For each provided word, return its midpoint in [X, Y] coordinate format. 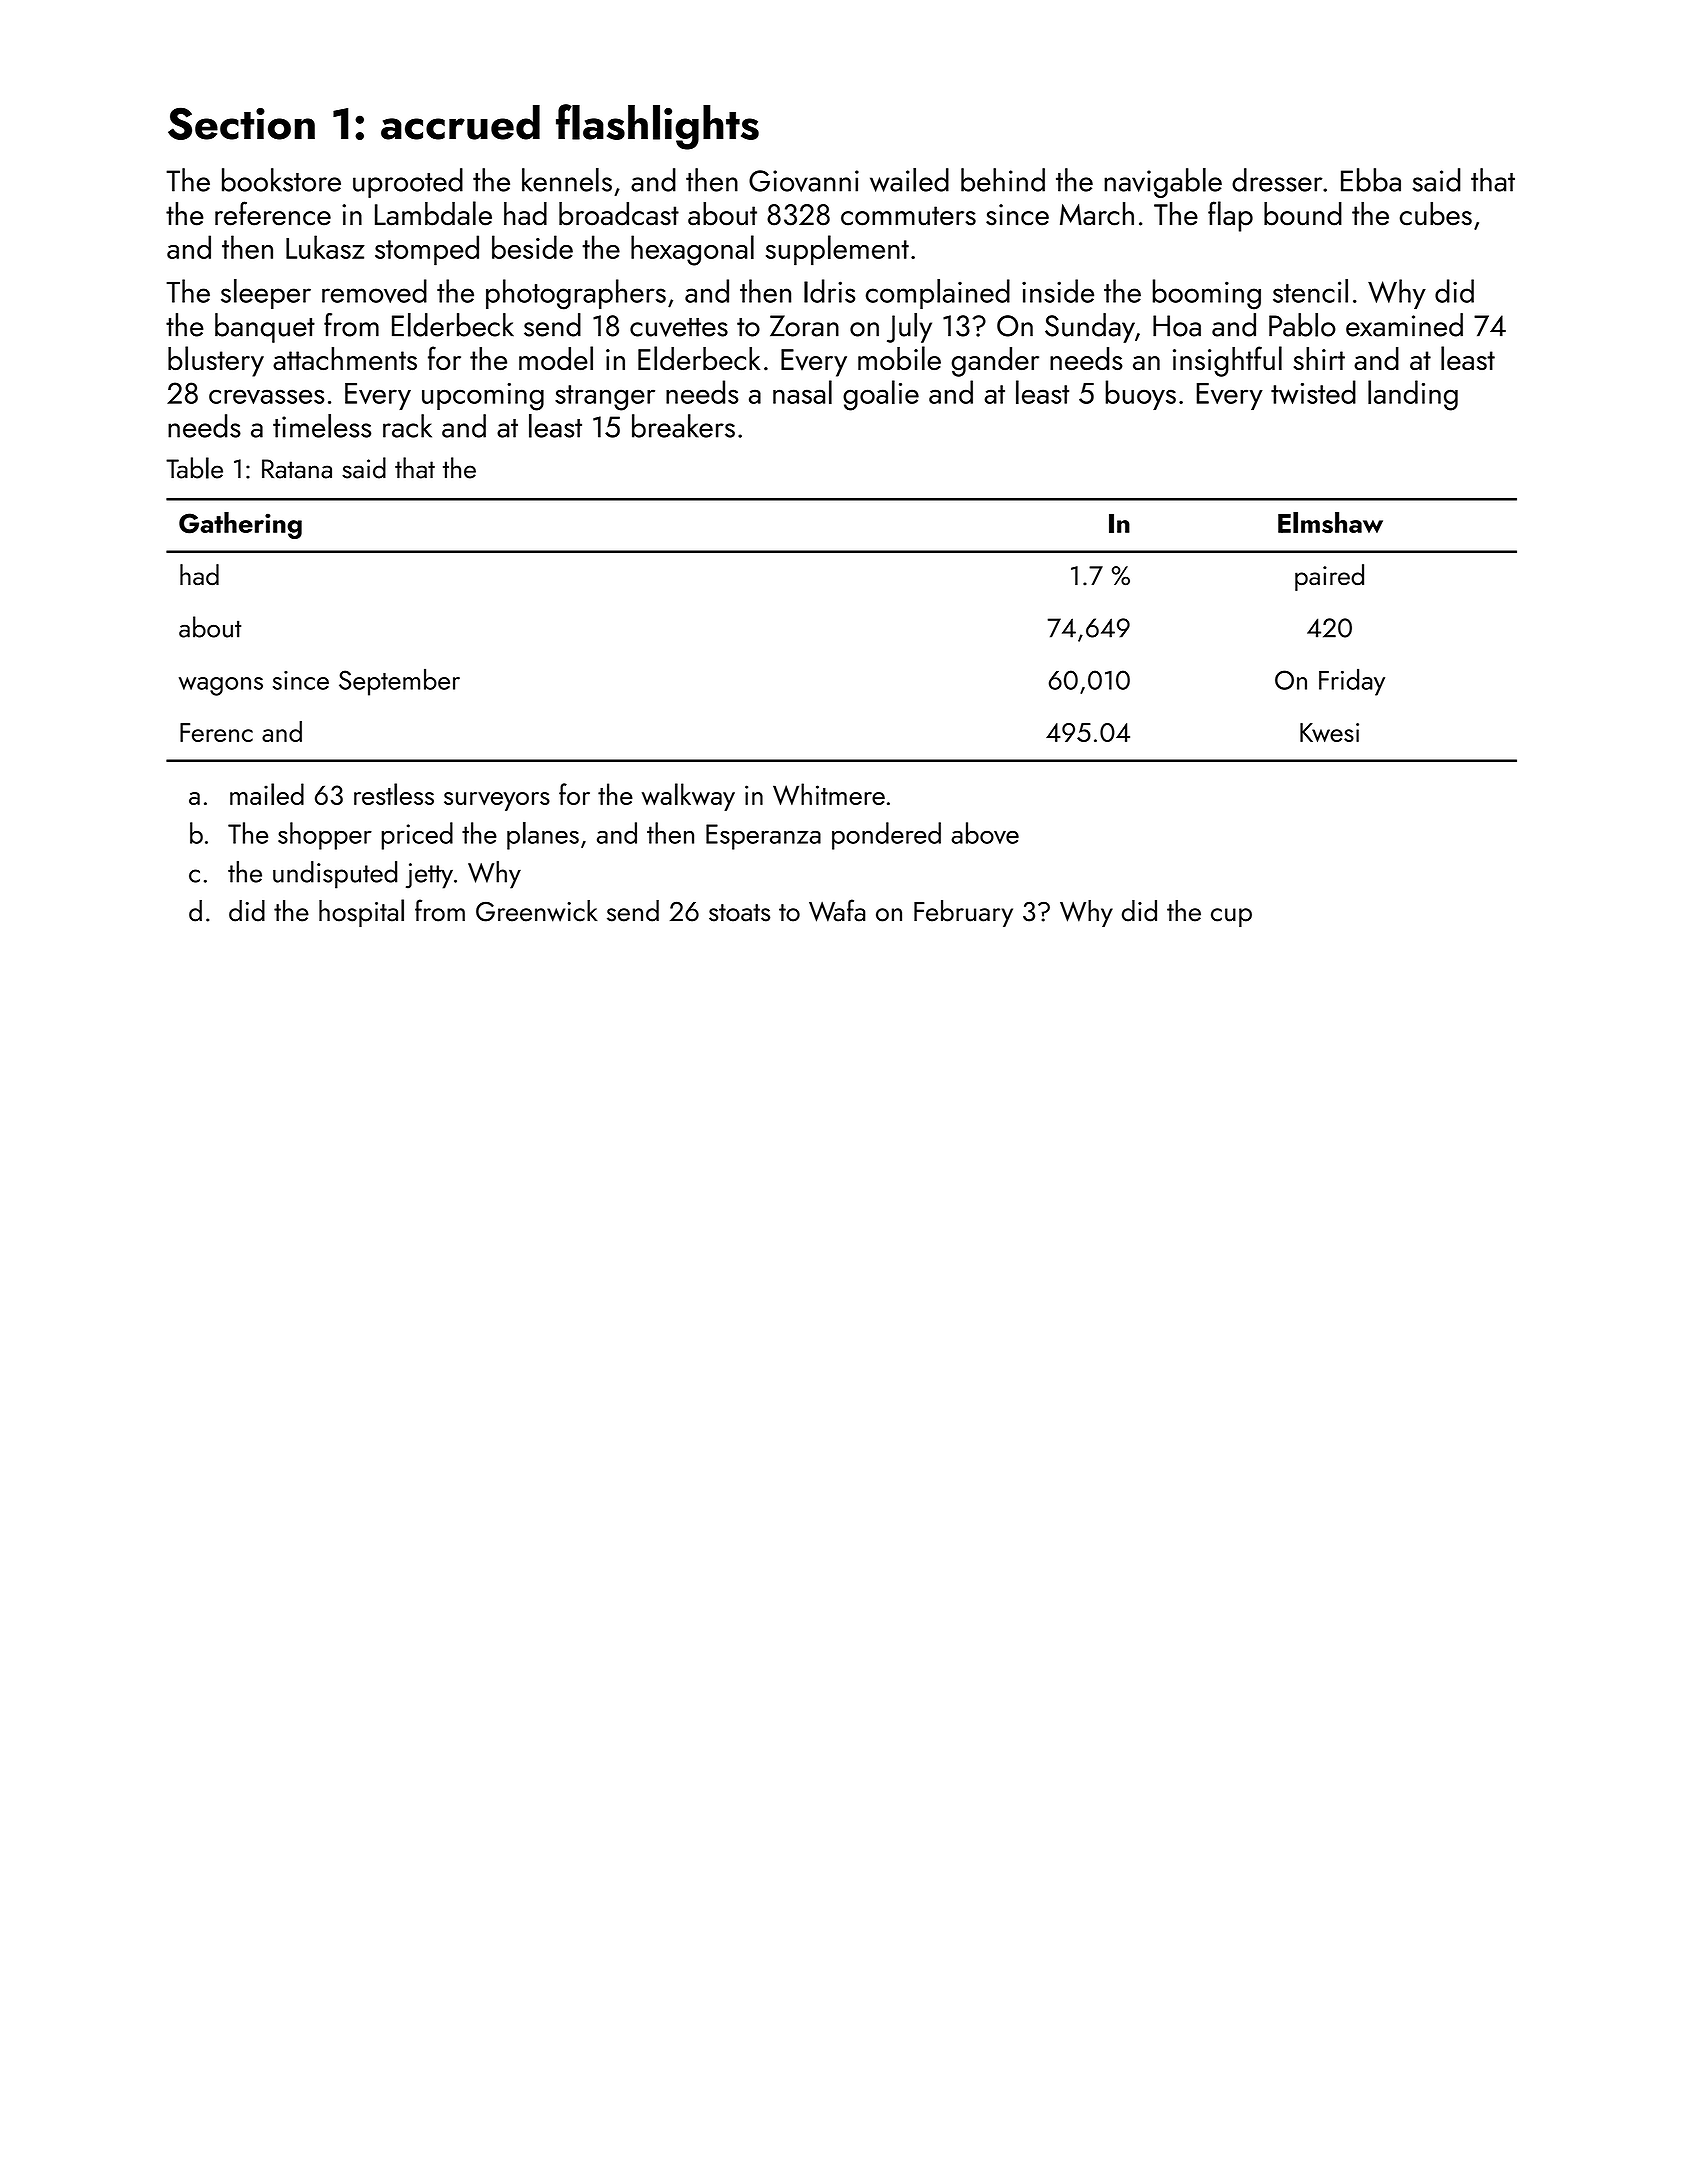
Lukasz [325, 247]
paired [1329, 577]
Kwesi [1329, 732]
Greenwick [537, 911]
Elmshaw [1330, 523]
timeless [322, 426]
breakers [683, 426]
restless [394, 794]
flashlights [657, 127]
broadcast [619, 214]
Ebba [1371, 180]
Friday [1352, 682]
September [399, 682]
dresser [1277, 180]
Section [241, 123]
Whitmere [829, 794]
